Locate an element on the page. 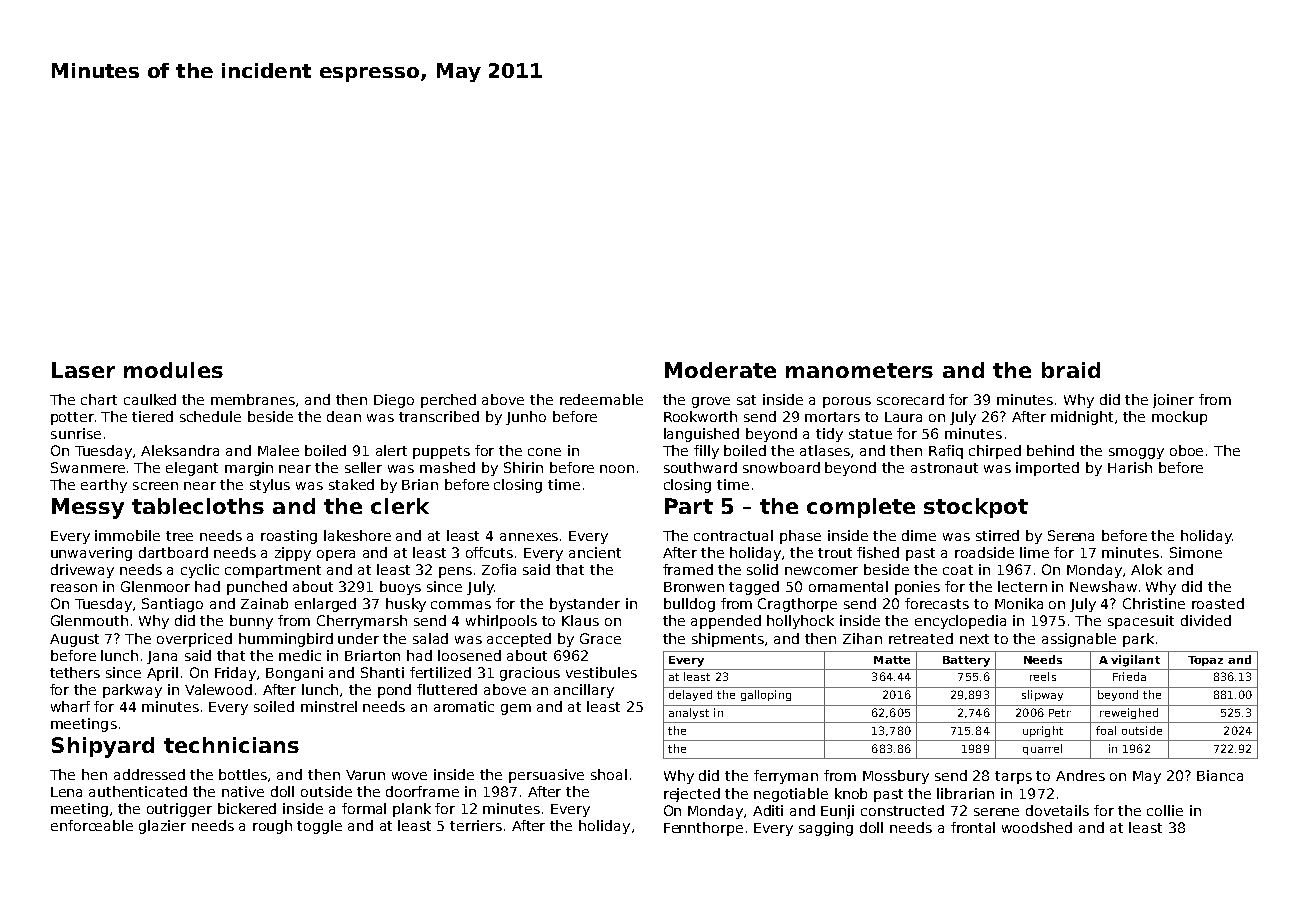  braid is located at coordinates (1071, 370).
